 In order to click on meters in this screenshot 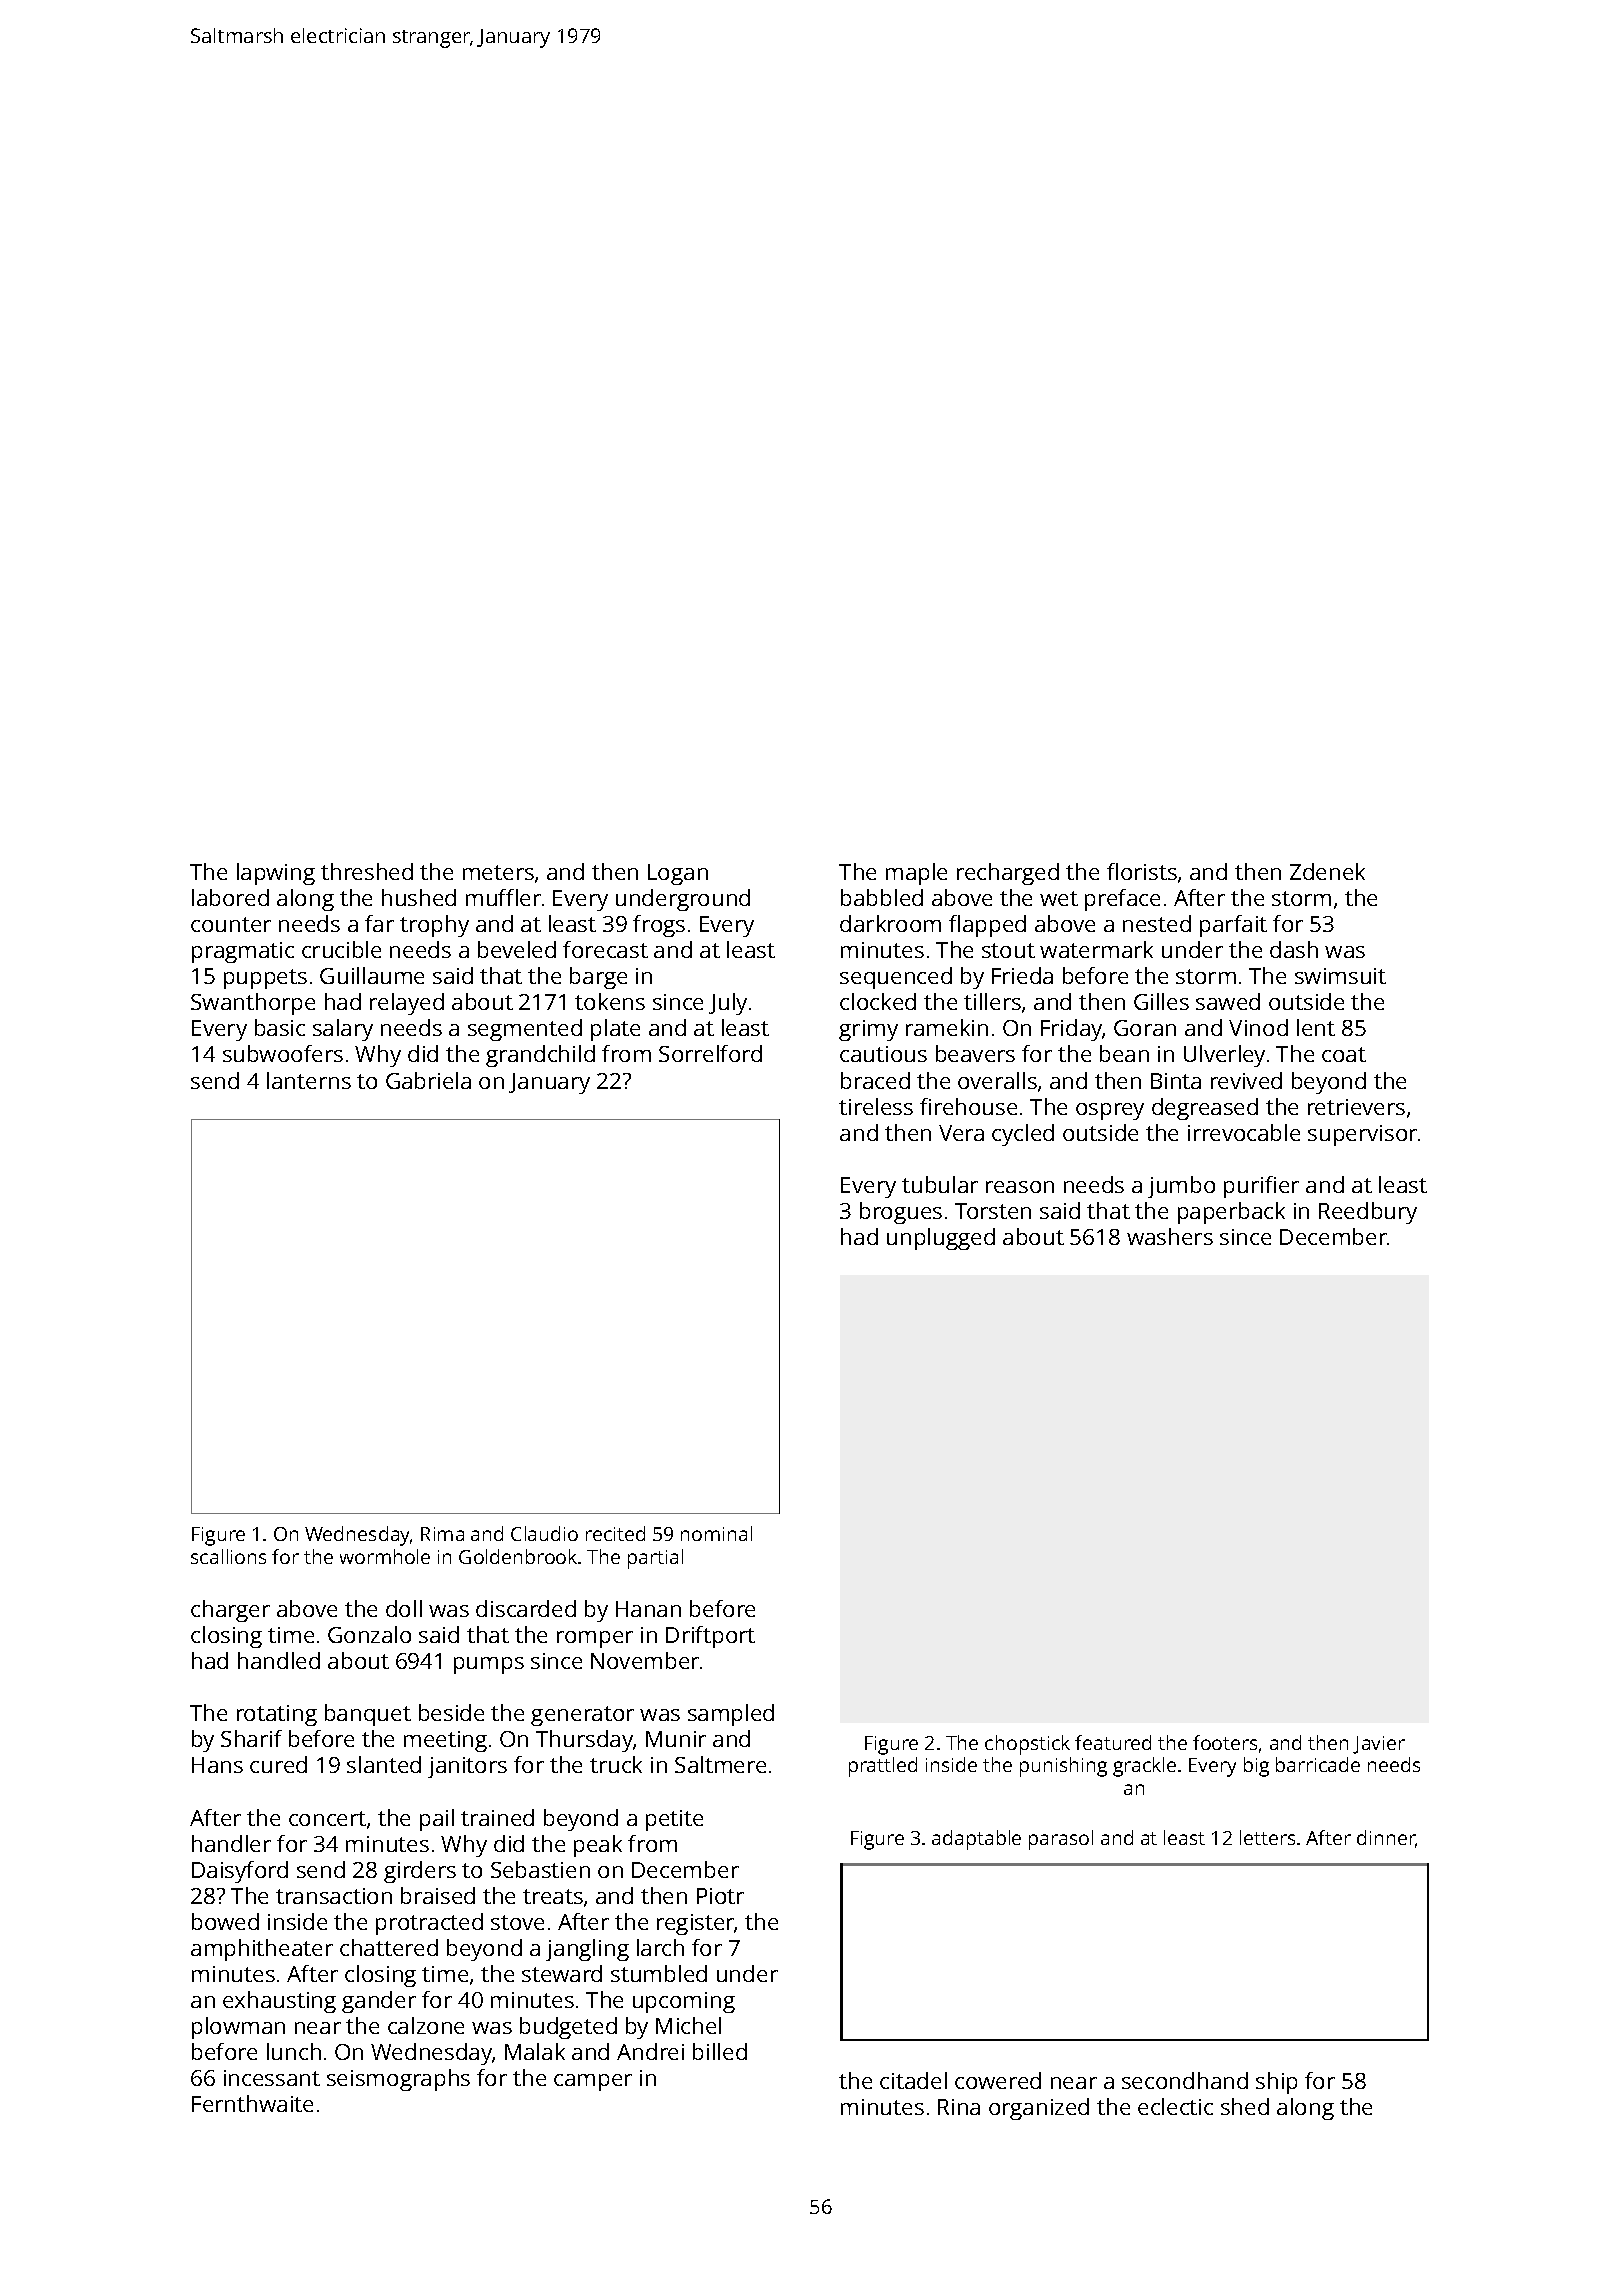, I will do `click(498, 872)`.
